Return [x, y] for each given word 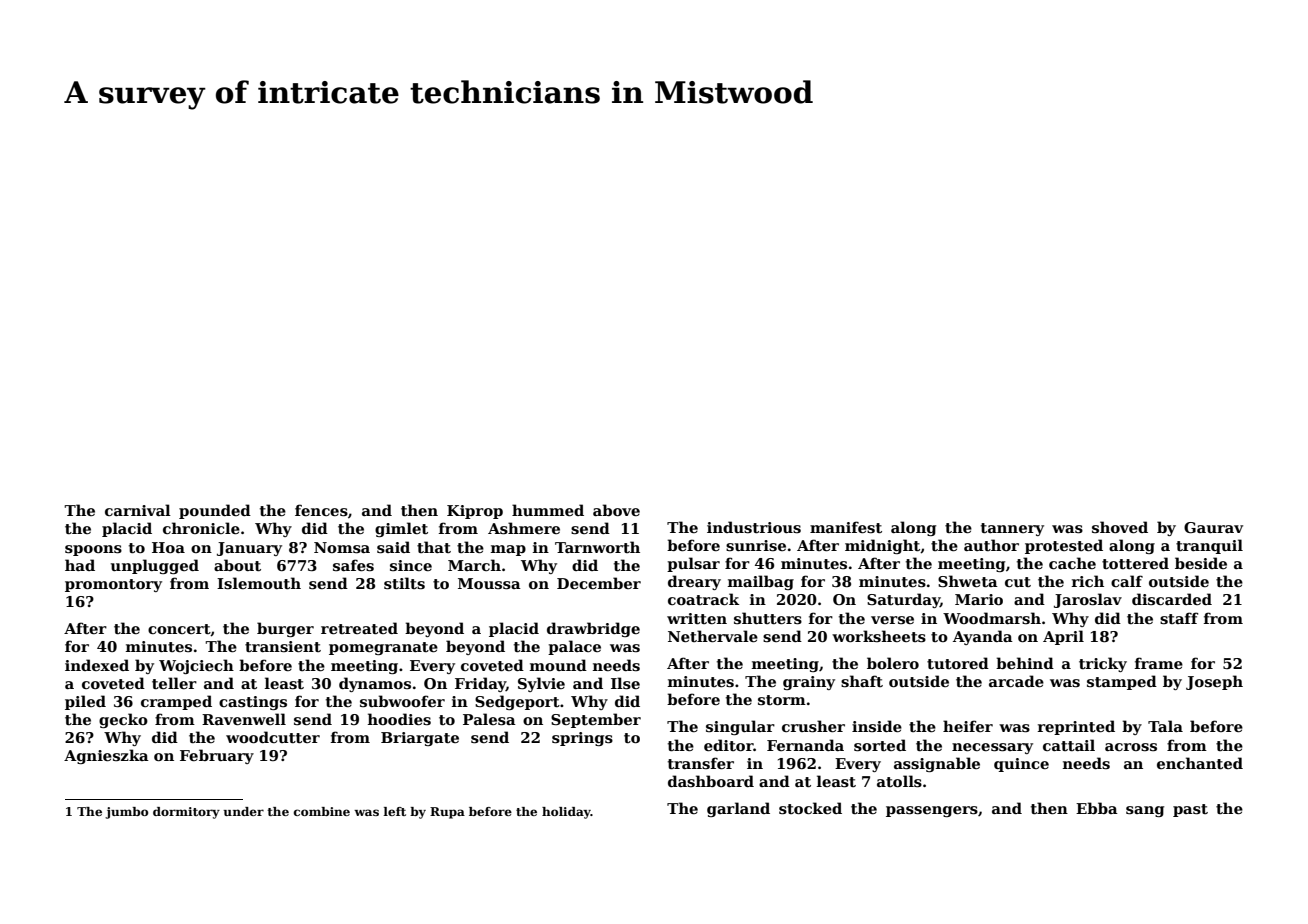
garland [738, 809]
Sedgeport [517, 702]
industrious [754, 527]
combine [322, 811]
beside [1201, 563]
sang [1145, 811]
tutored [958, 663]
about [237, 565]
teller [174, 683]
